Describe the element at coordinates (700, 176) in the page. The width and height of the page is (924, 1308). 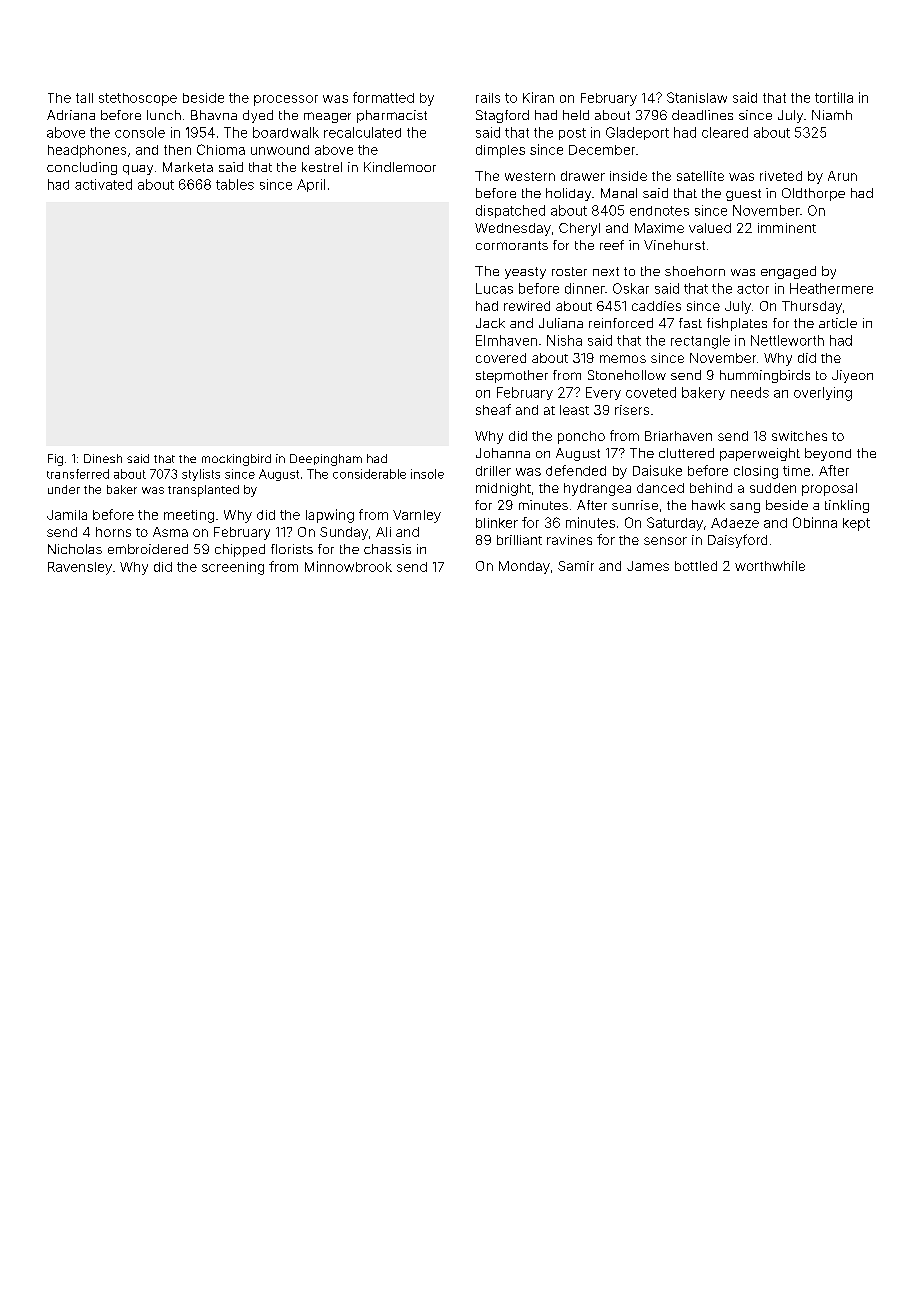
I see `satellite` at that location.
